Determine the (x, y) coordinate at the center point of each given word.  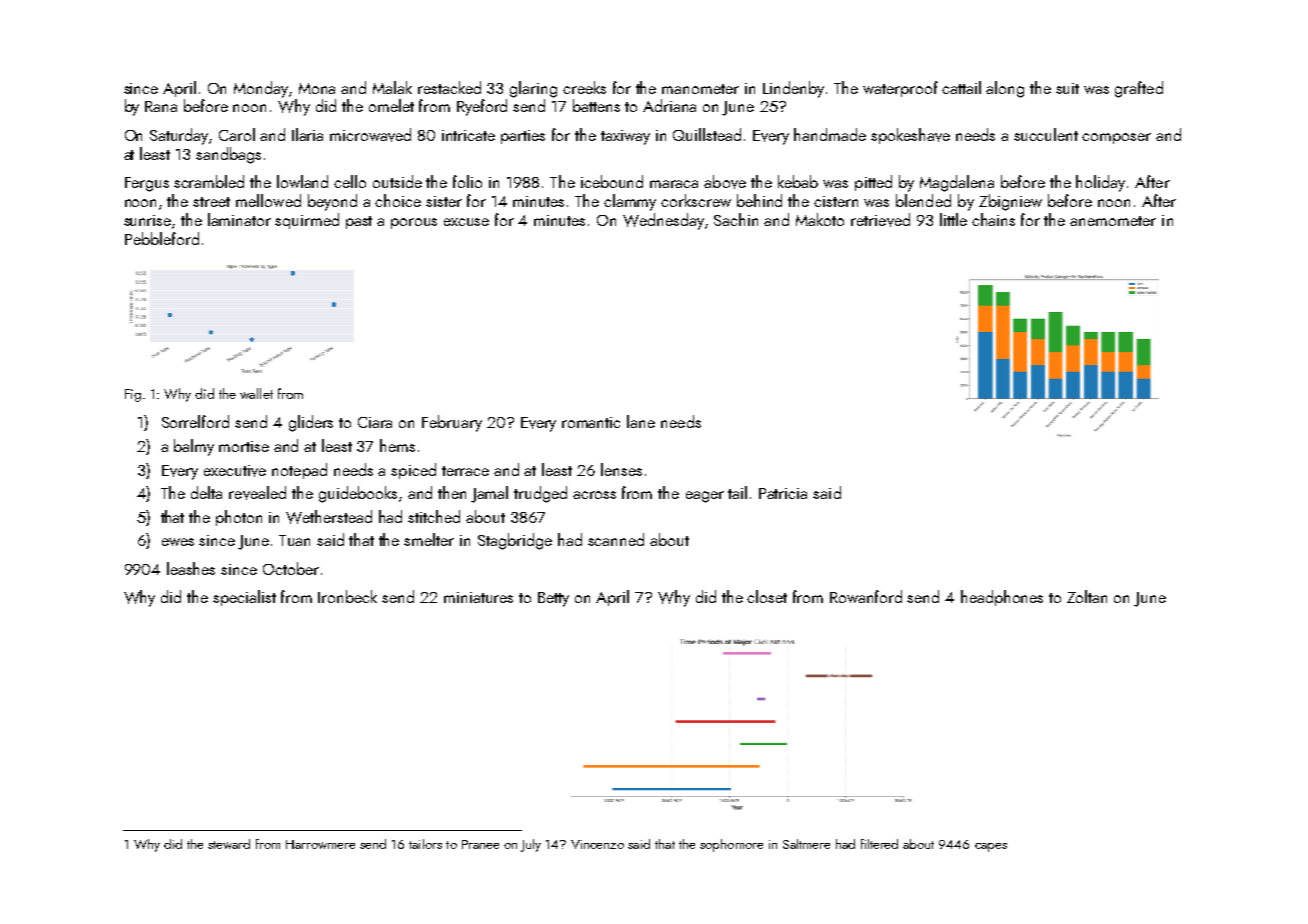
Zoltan (1087, 596)
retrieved (880, 220)
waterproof (900, 89)
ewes (178, 542)
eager (705, 497)
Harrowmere (320, 844)
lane (641, 421)
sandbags (228, 155)
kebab (798, 181)
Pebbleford (162, 238)
